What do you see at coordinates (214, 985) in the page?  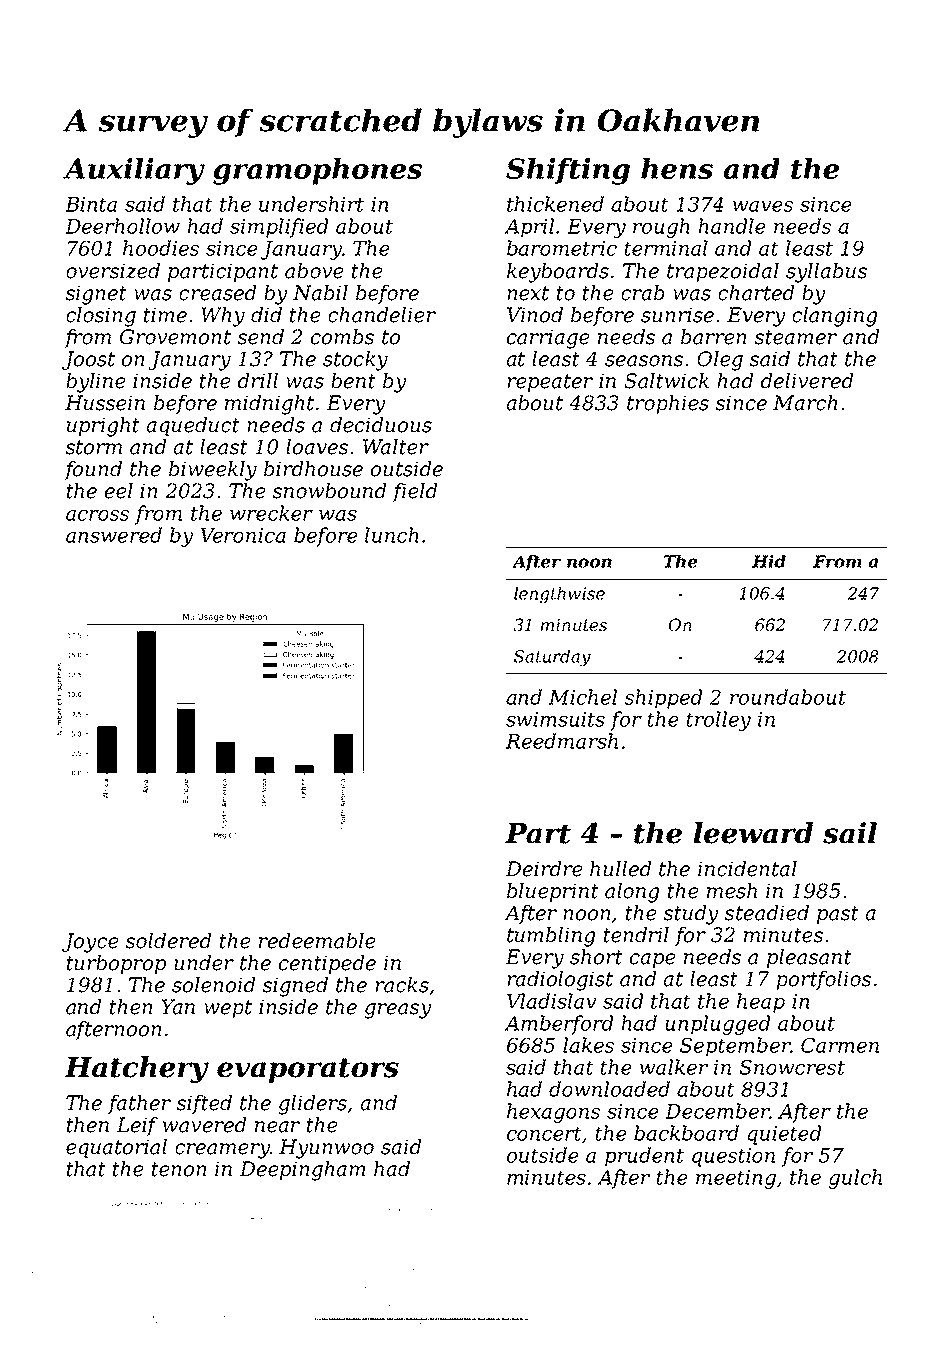 I see `solenoid` at bounding box center [214, 985].
